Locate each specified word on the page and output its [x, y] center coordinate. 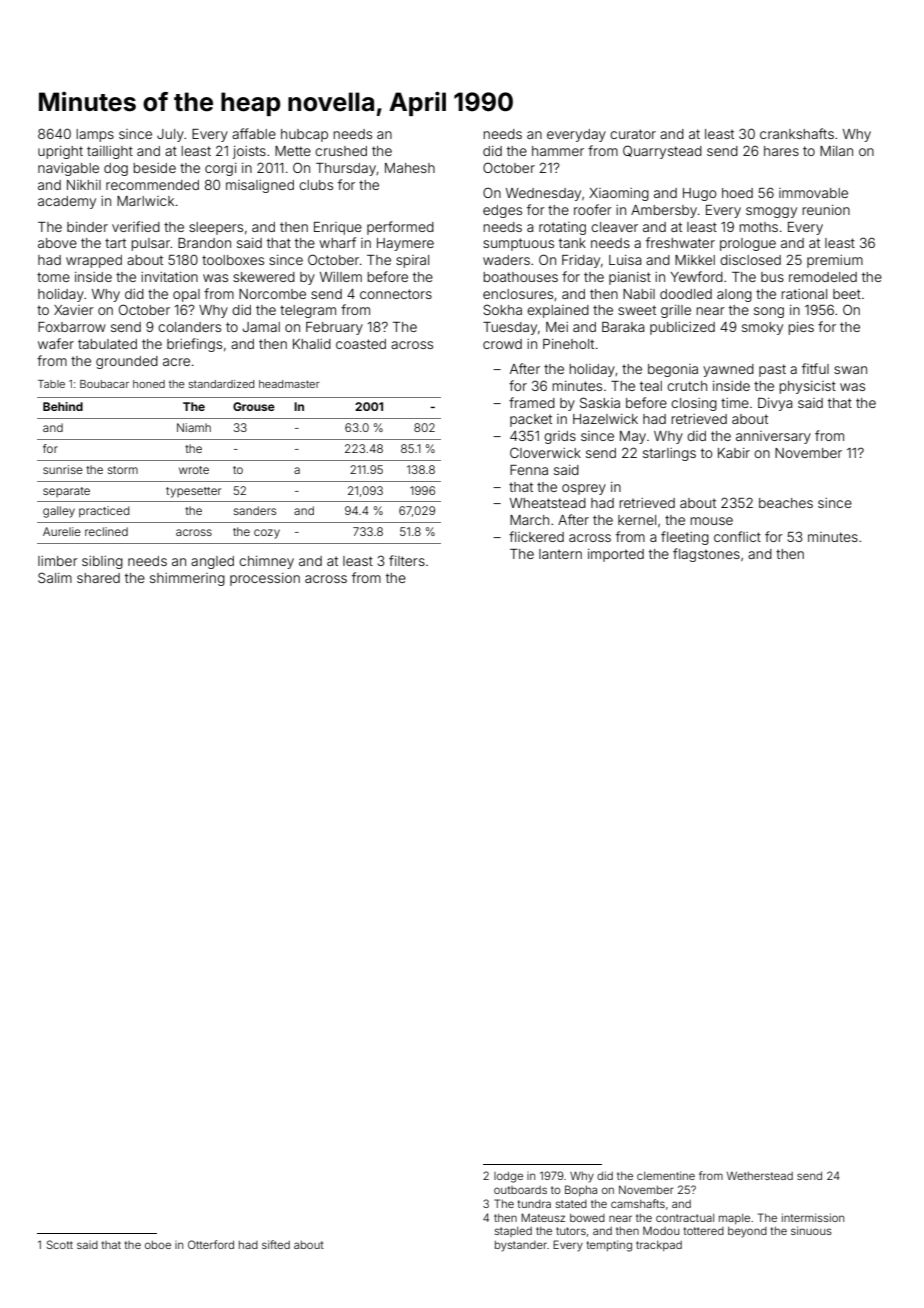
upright [60, 152]
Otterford [211, 1244]
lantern [560, 554]
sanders [255, 510]
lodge [508, 1177]
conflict [737, 536]
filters [407, 560]
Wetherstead [760, 1176]
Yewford [696, 276]
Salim [55, 577]
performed [400, 228]
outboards [520, 1190]
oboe [158, 1245]
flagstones [706, 555]
